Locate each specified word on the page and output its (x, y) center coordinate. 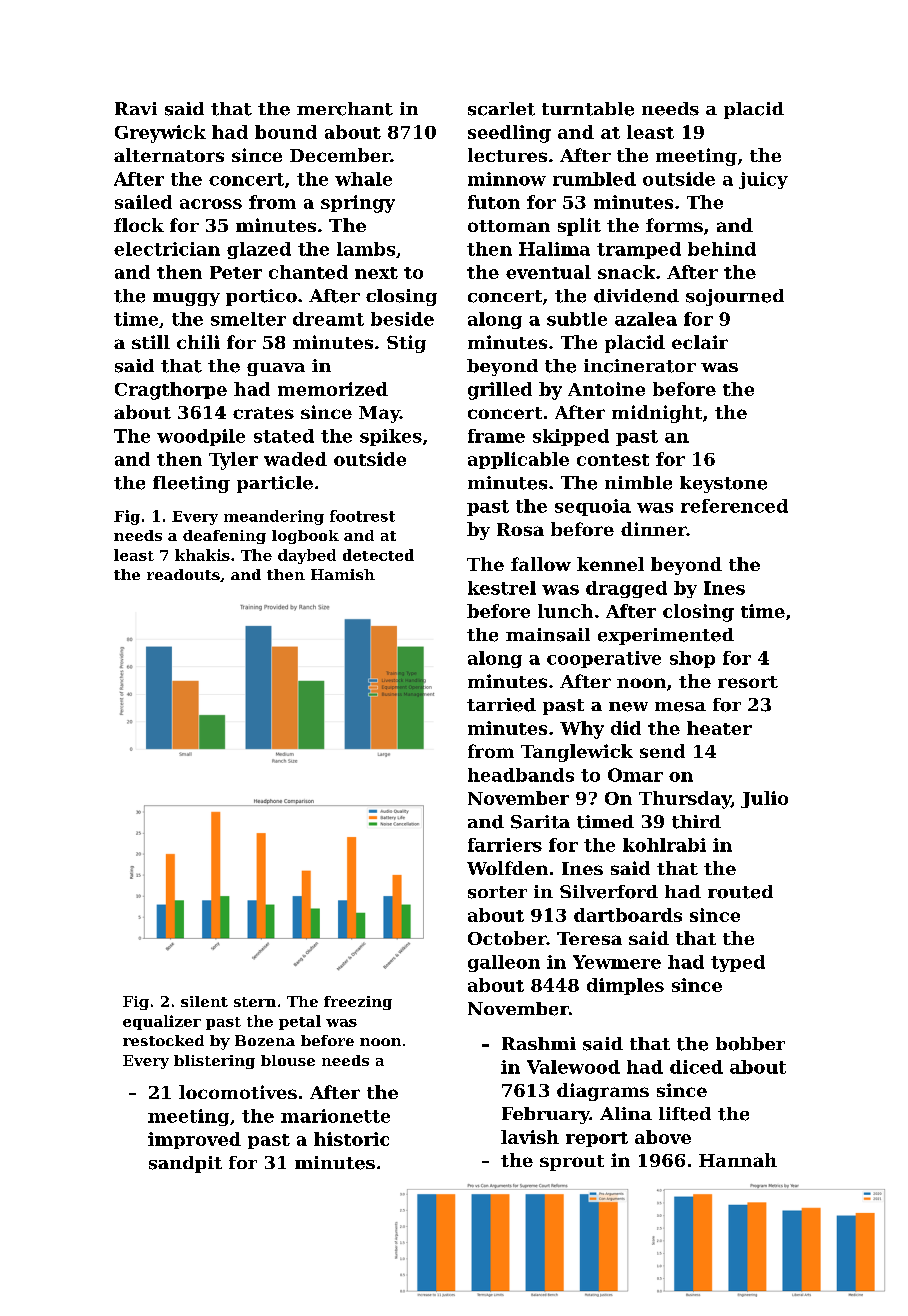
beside (402, 319)
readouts (183, 574)
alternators (169, 155)
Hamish (343, 574)
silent (204, 1001)
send (662, 751)
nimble (638, 483)
